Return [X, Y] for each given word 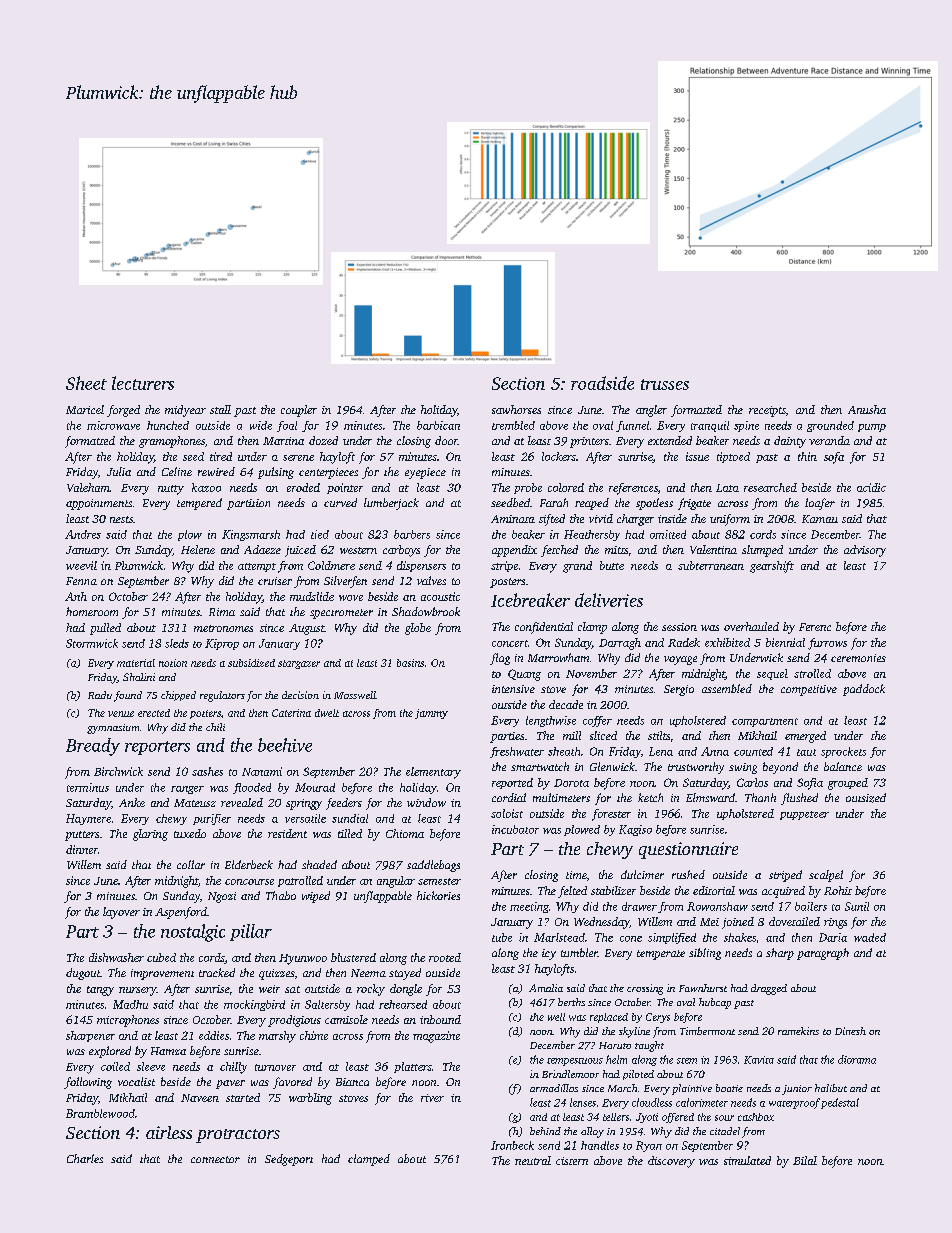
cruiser [275, 581]
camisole [346, 1019]
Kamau [820, 519]
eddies [214, 1035]
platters [413, 1067]
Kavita [759, 1060]
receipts [767, 411]
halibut [831, 1088]
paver [230, 1084]
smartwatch [540, 766]
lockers [559, 456]
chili [215, 727]
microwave [113, 425]
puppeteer [804, 815]
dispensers [421, 566]
